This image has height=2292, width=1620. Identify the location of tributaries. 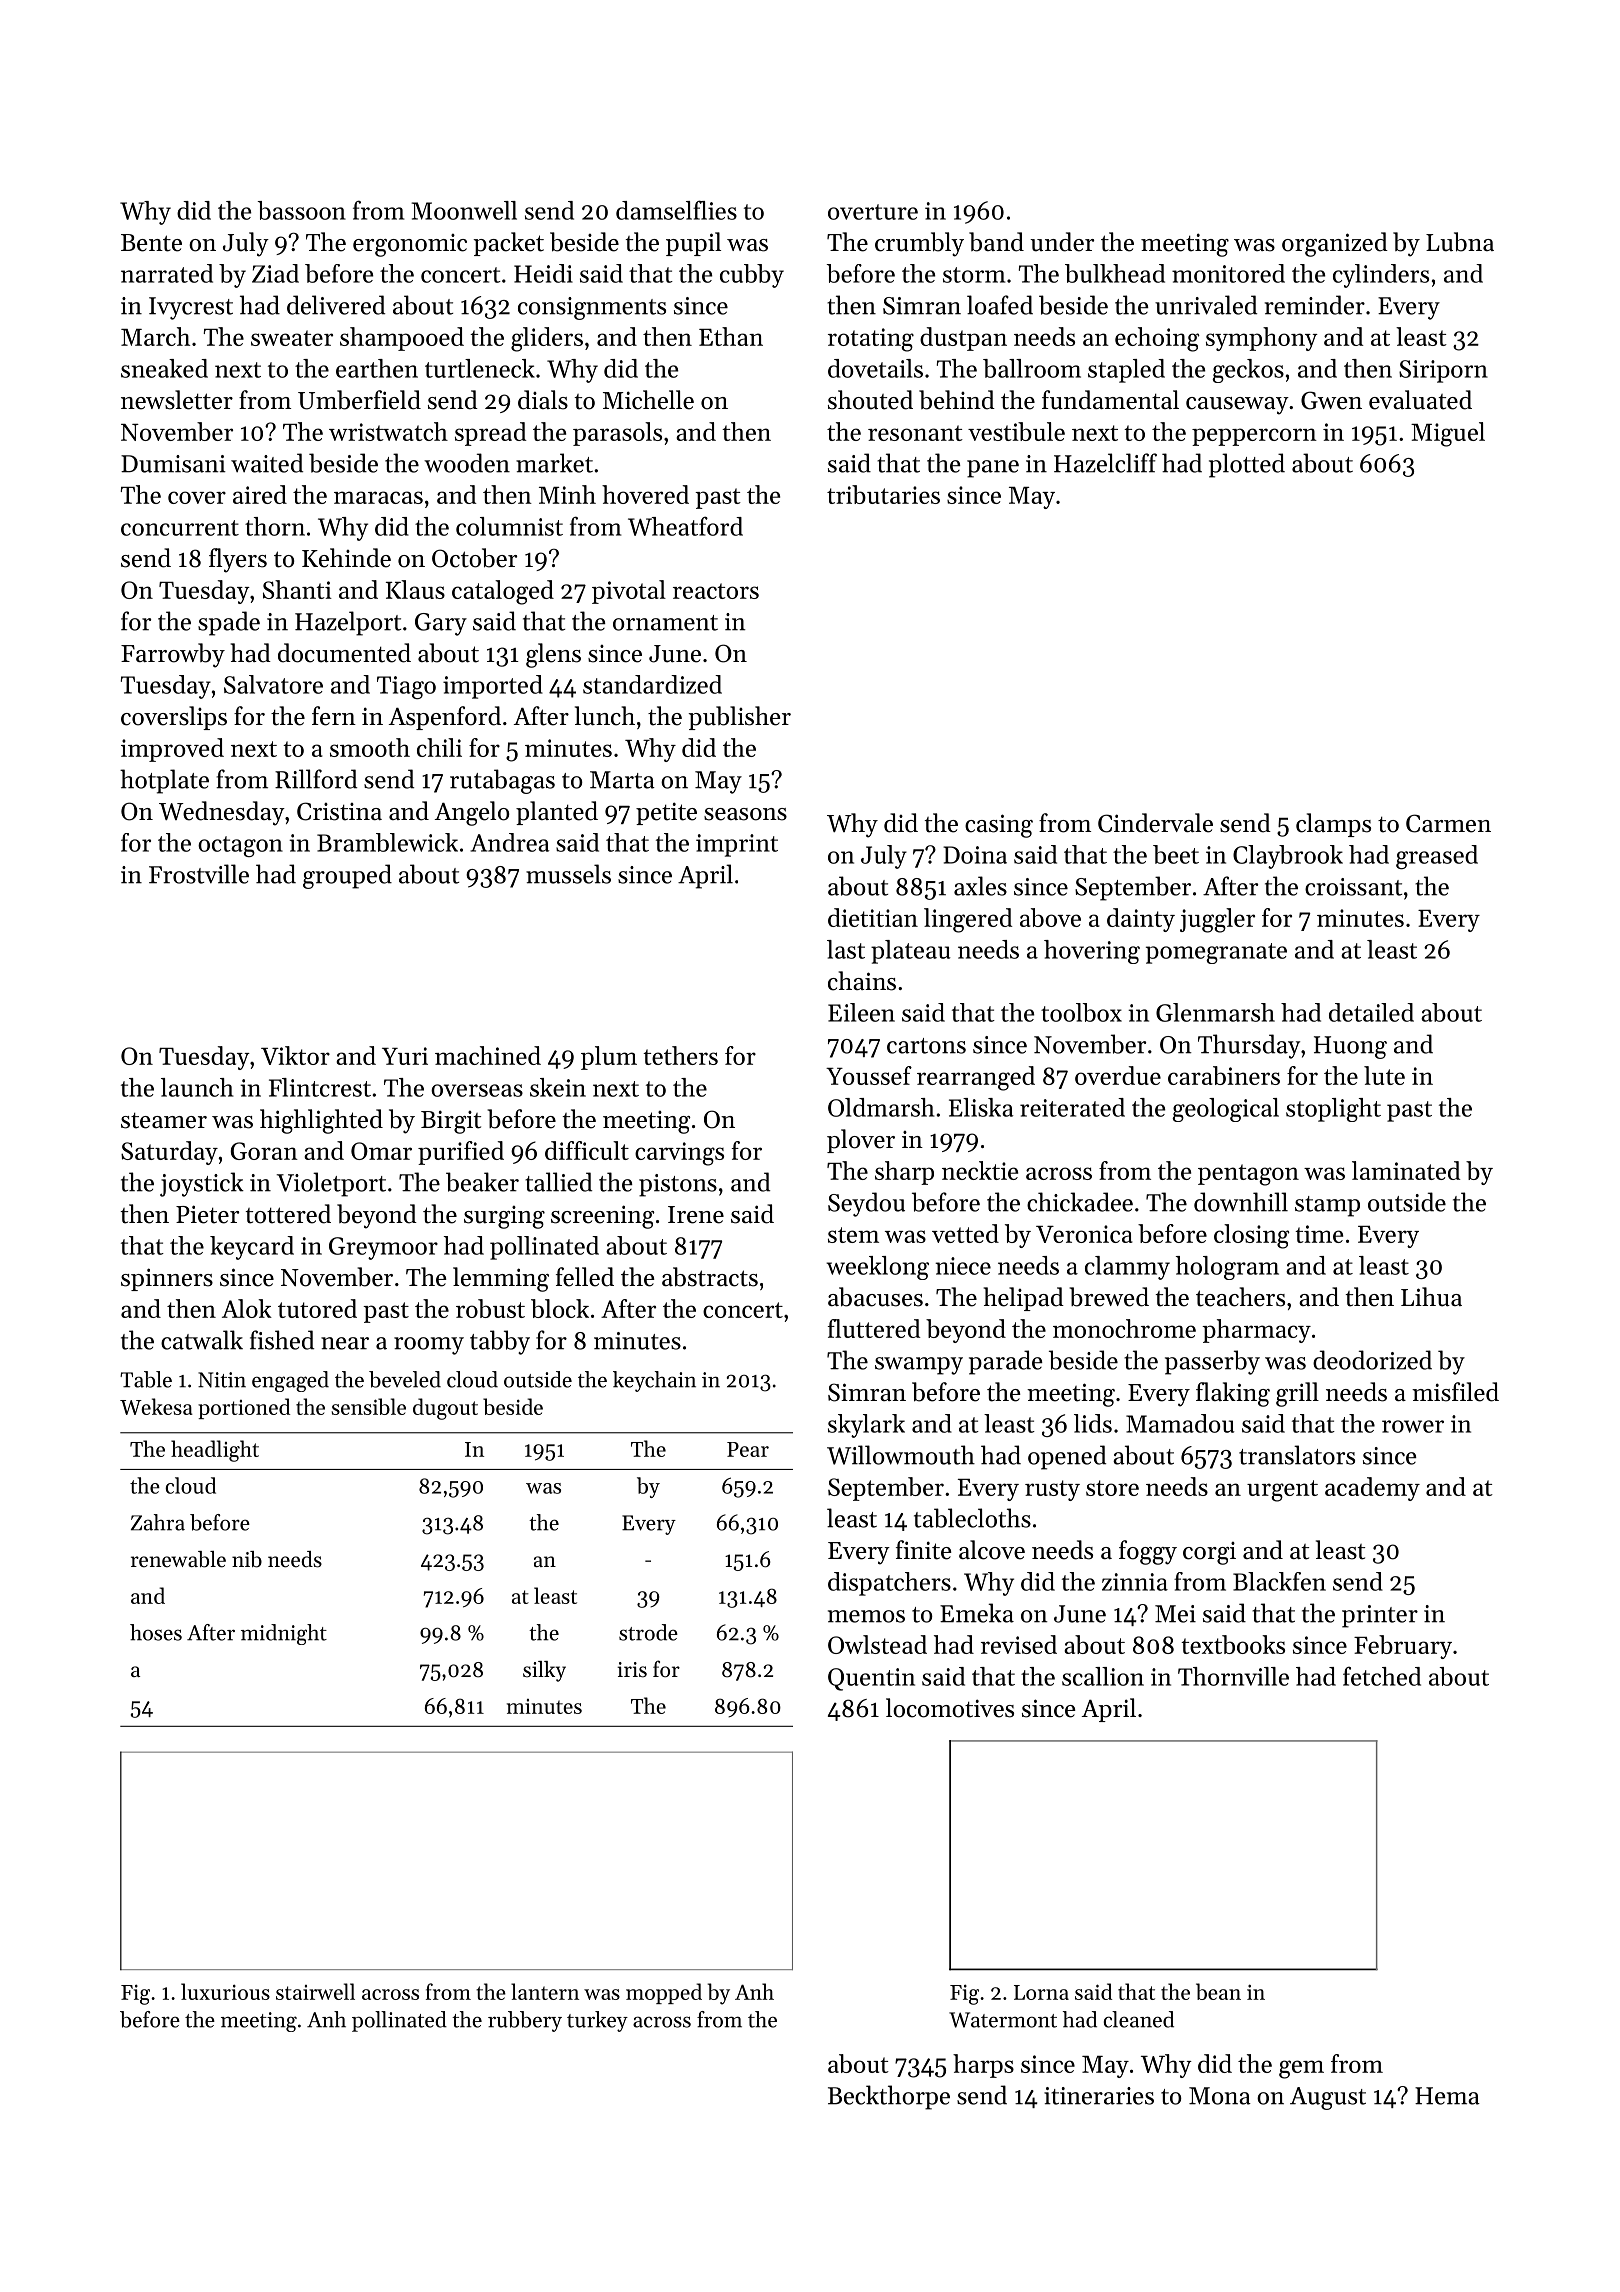
(883, 494).
